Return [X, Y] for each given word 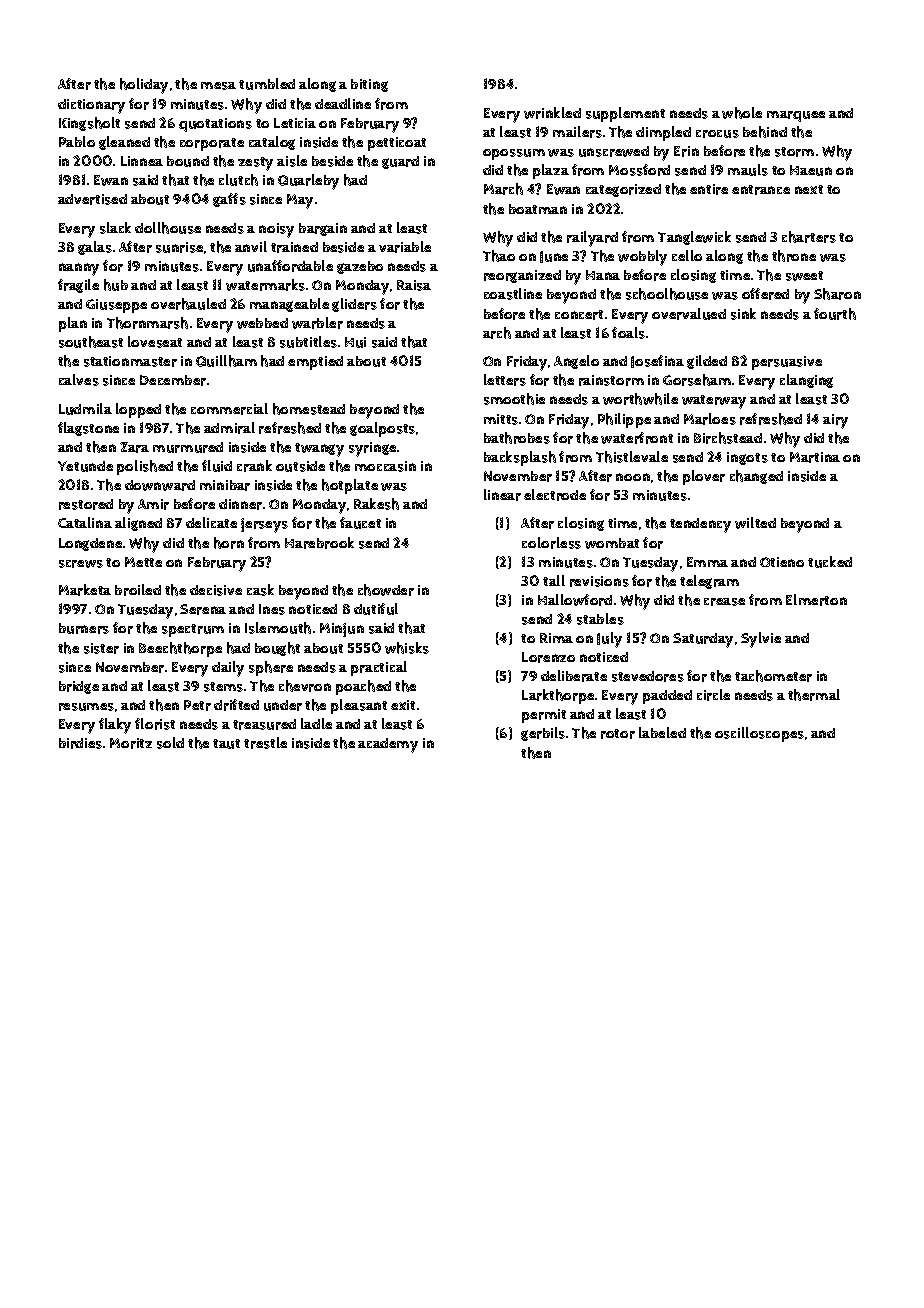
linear [502, 495]
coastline [513, 294]
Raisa [414, 285]
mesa [218, 86]
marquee [796, 116]
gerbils [543, 734]
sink [743, 314]
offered [765, 294]
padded [667, 697]
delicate [211, 522]
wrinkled [552, 113]
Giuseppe [116, 306]
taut [226, 744]
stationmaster [130, 361]
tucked [830, 562]
